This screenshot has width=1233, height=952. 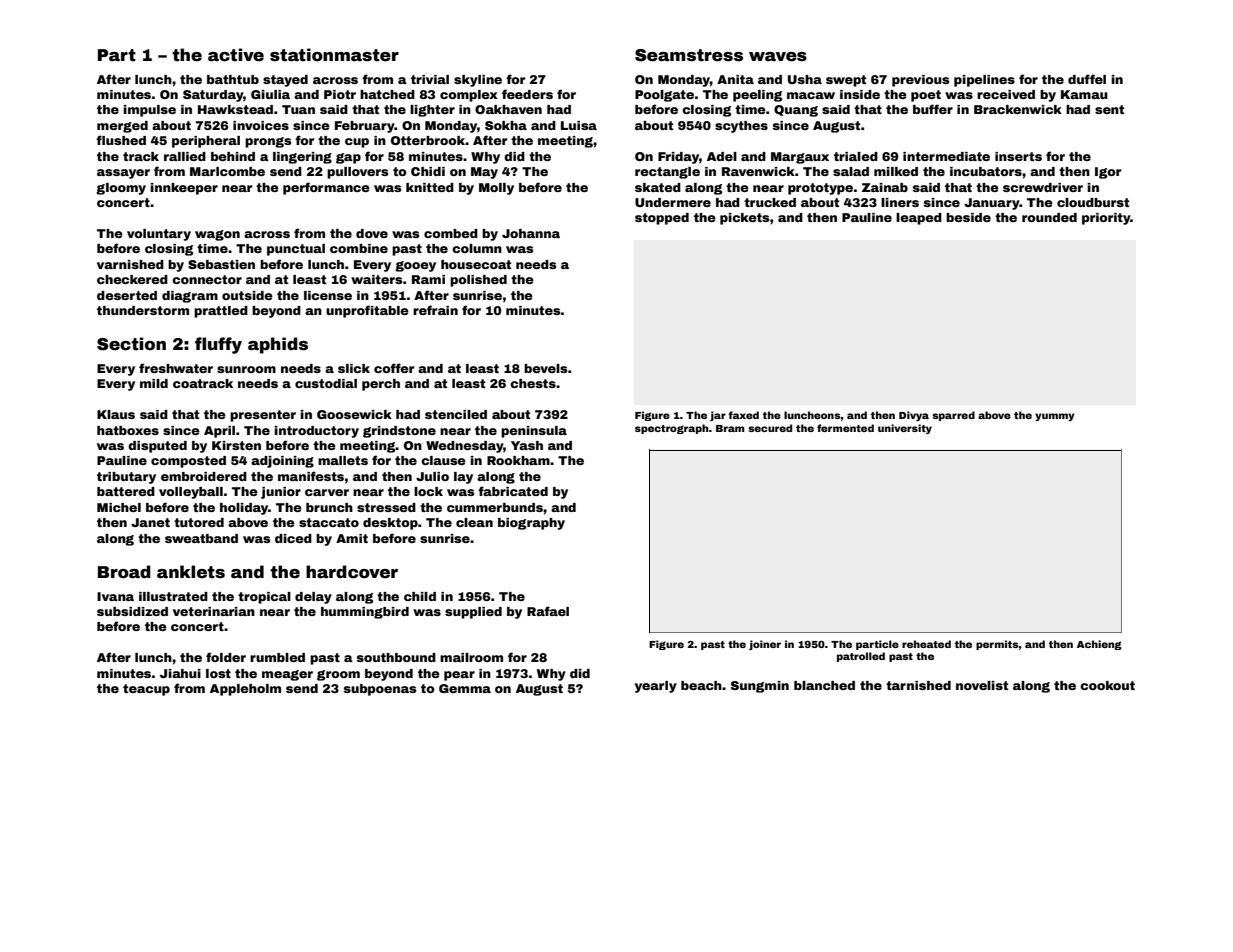 I want to click on Friday, so click(x=678, y=158).
